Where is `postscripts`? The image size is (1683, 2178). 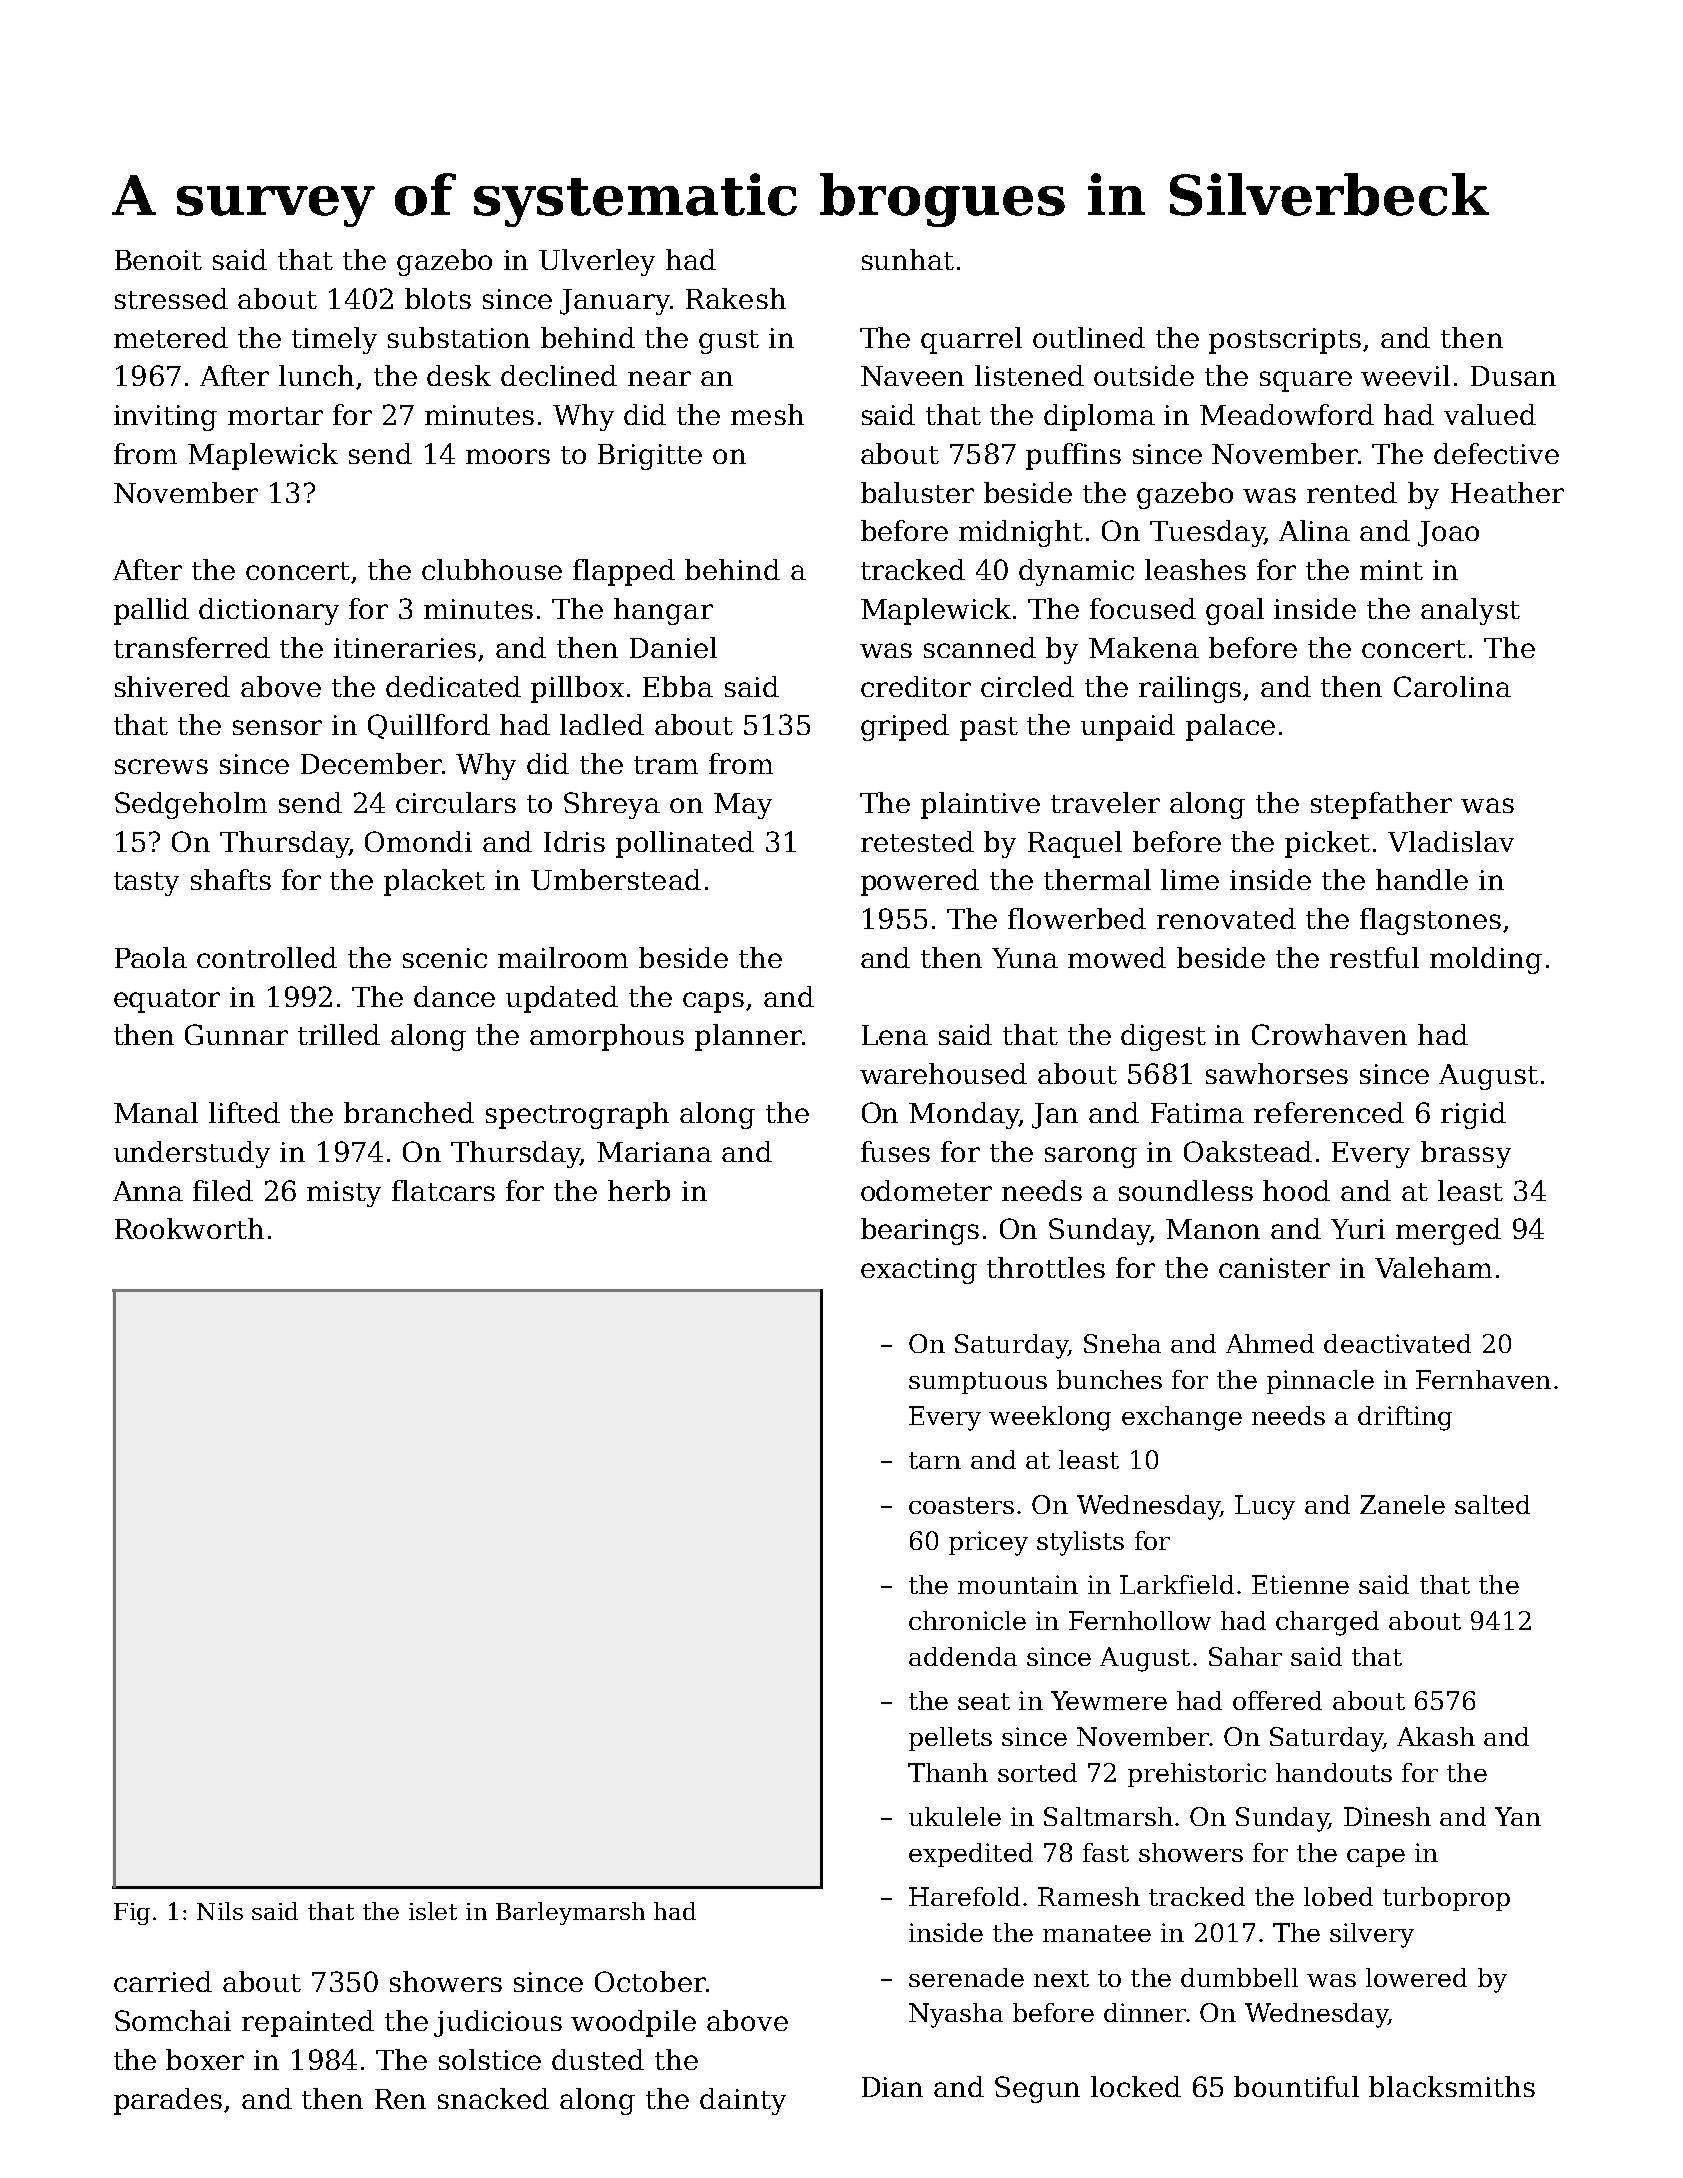 postscripts is located at coordinates (1285, 341).
